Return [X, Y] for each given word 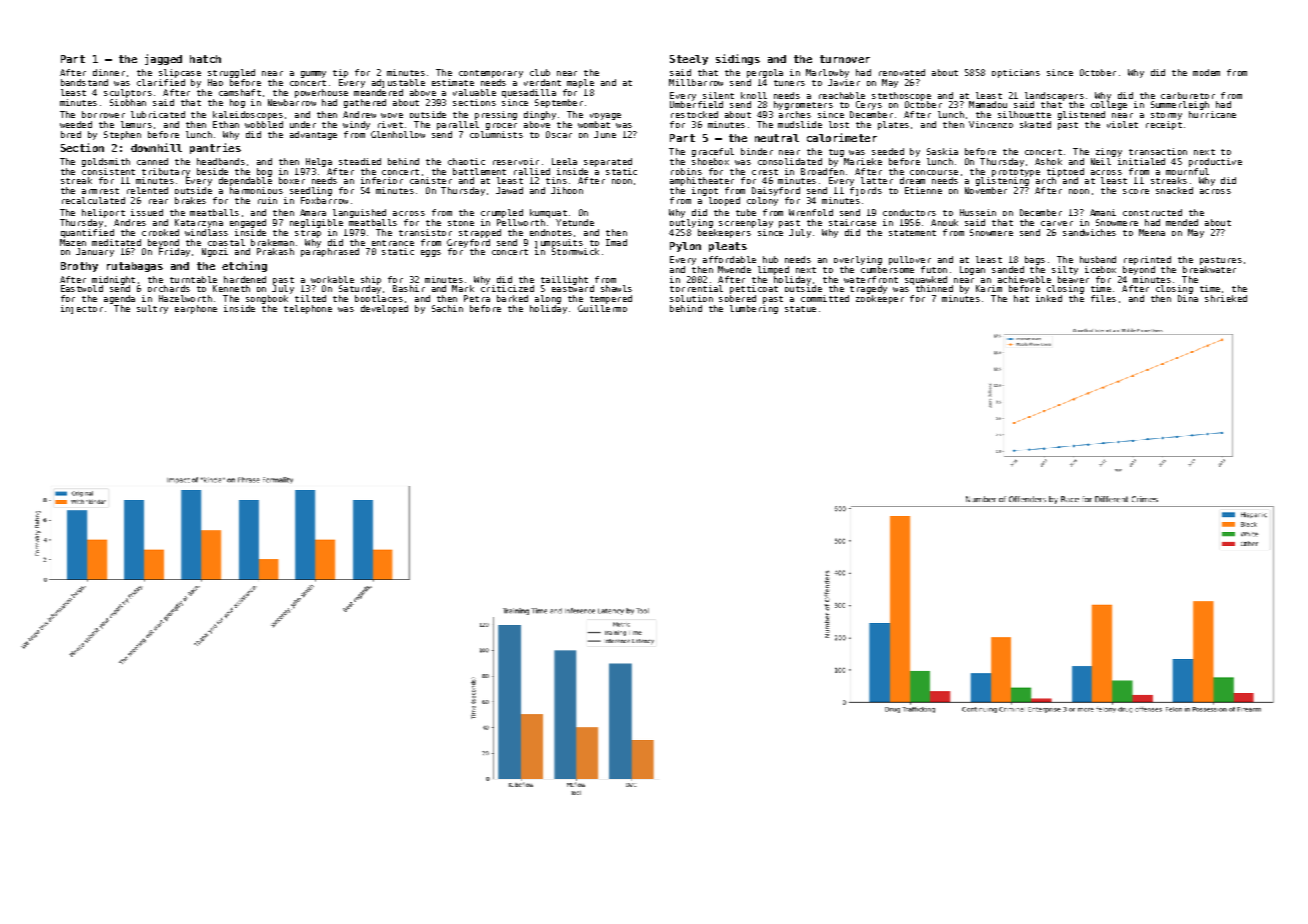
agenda [119, 299]
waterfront [871, 279]
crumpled [502, 213]
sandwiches [1089, 232]
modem [1206, 72]
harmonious [256, 190]
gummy [313, 74]
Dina [1188, 298]
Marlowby [827, 73]
